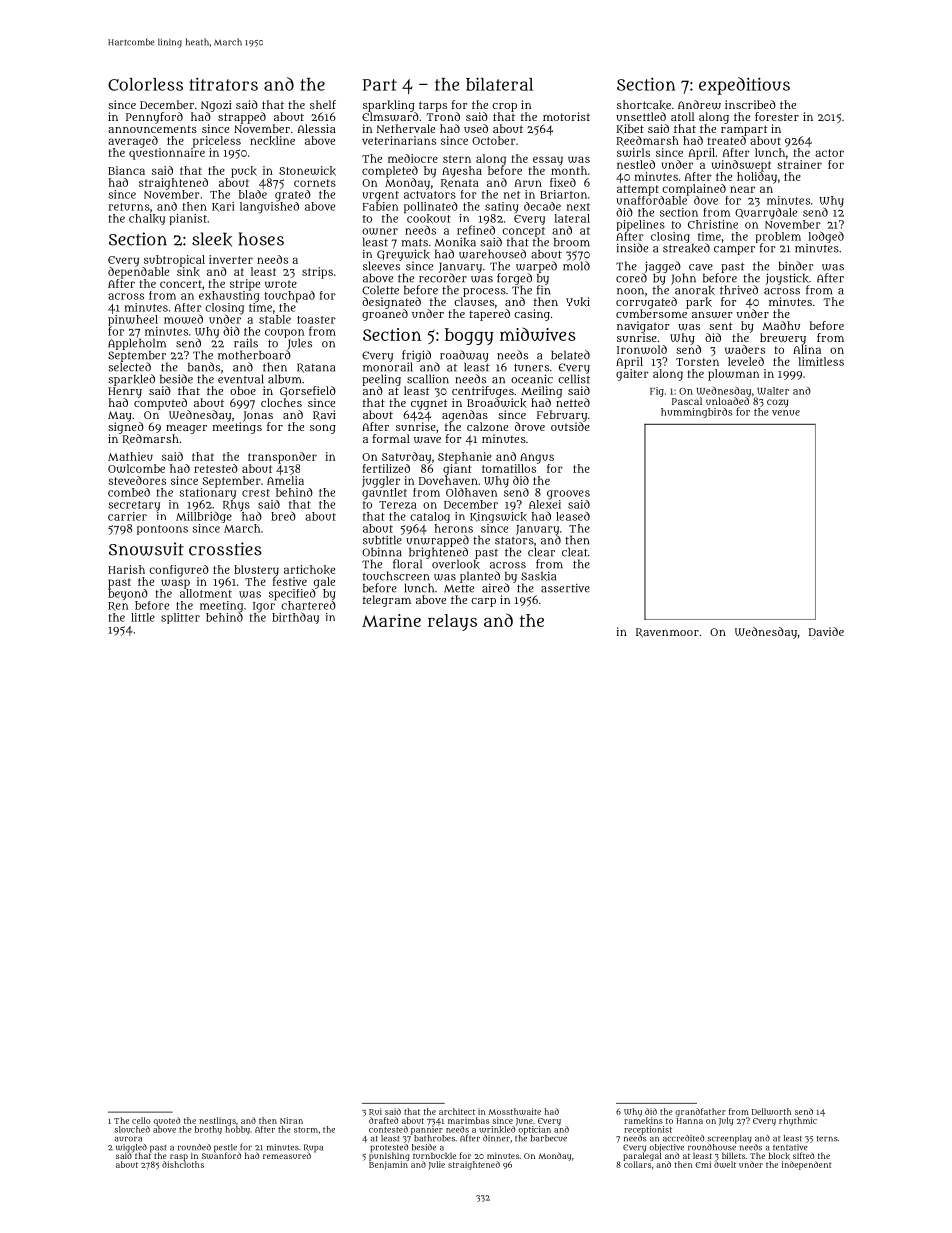  Describe the element at coordinates (826, 631) in the screenshot. I see `Davide` at that location.
